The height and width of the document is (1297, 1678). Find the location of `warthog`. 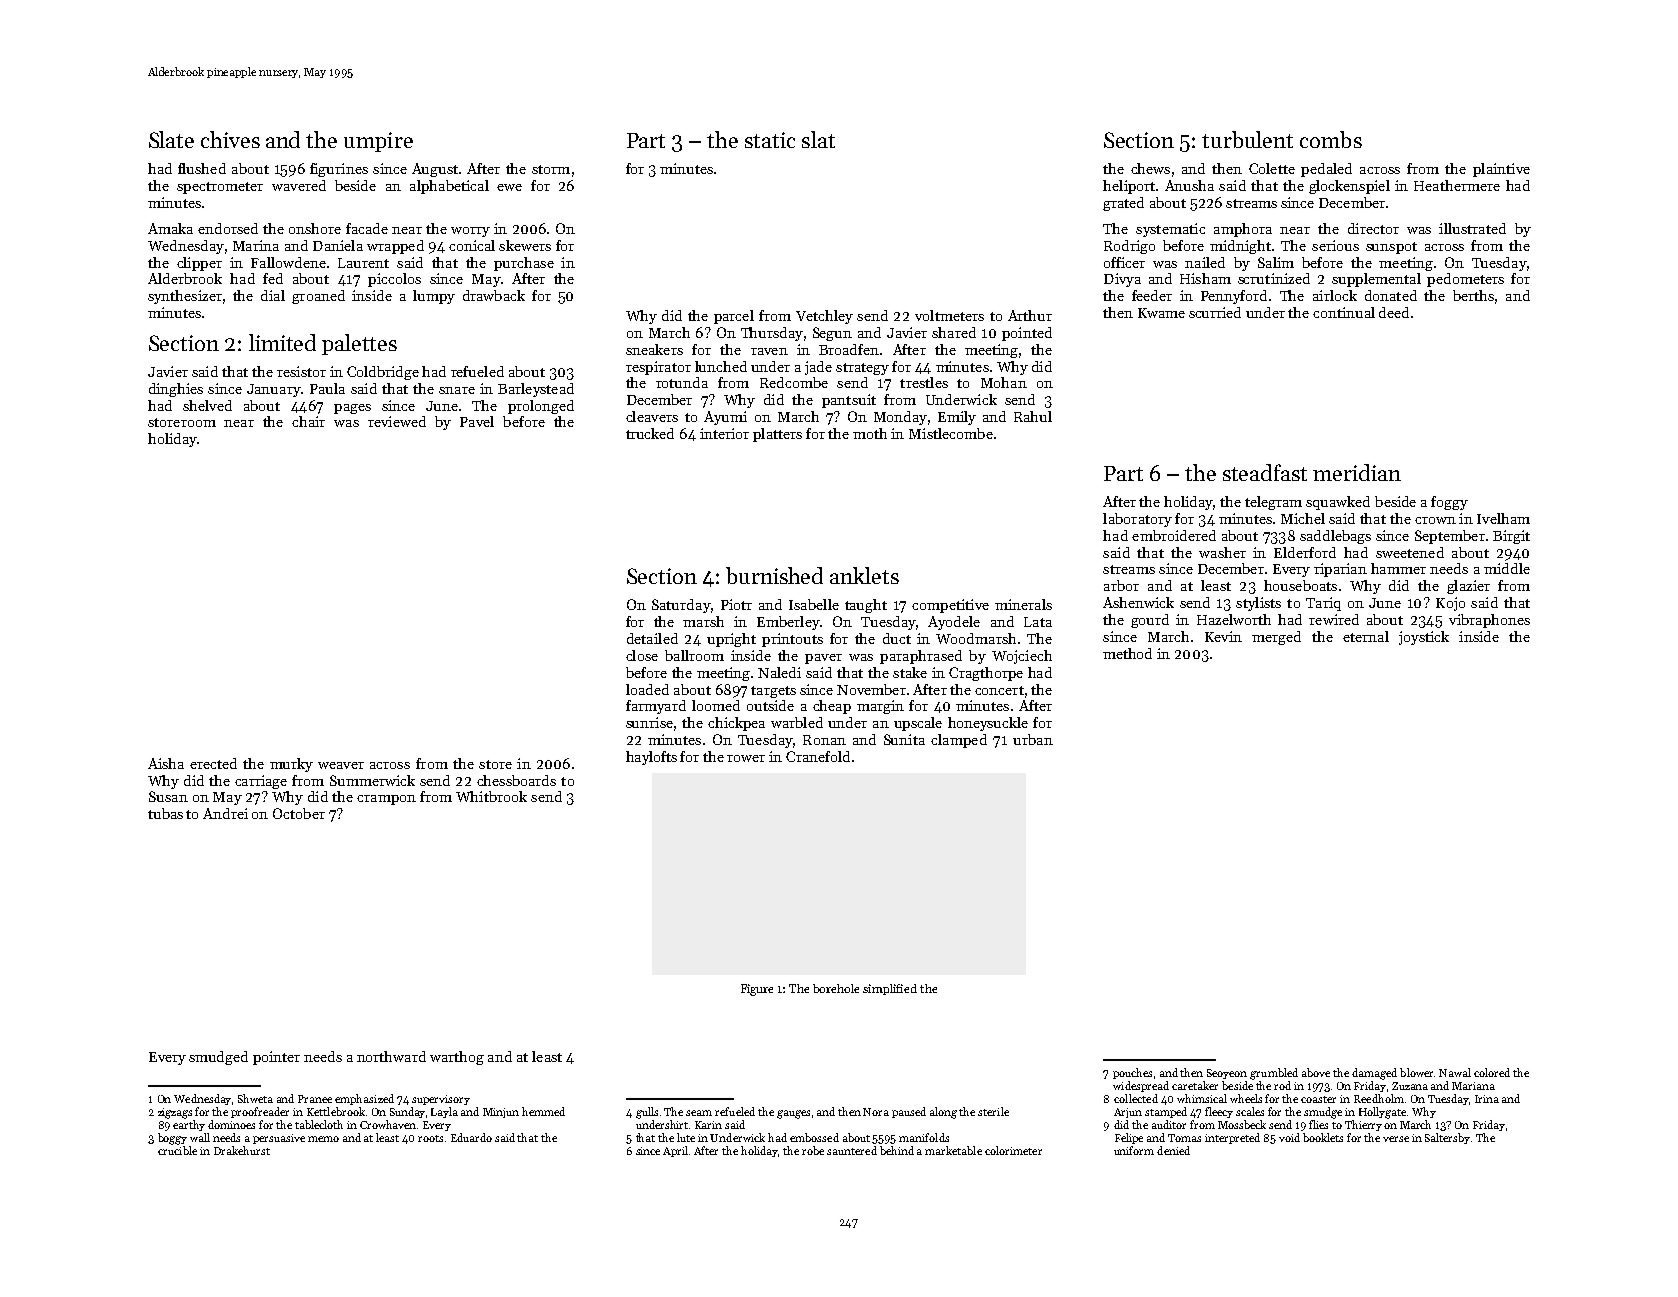

warthog is located at coordinates (457, 1058).
